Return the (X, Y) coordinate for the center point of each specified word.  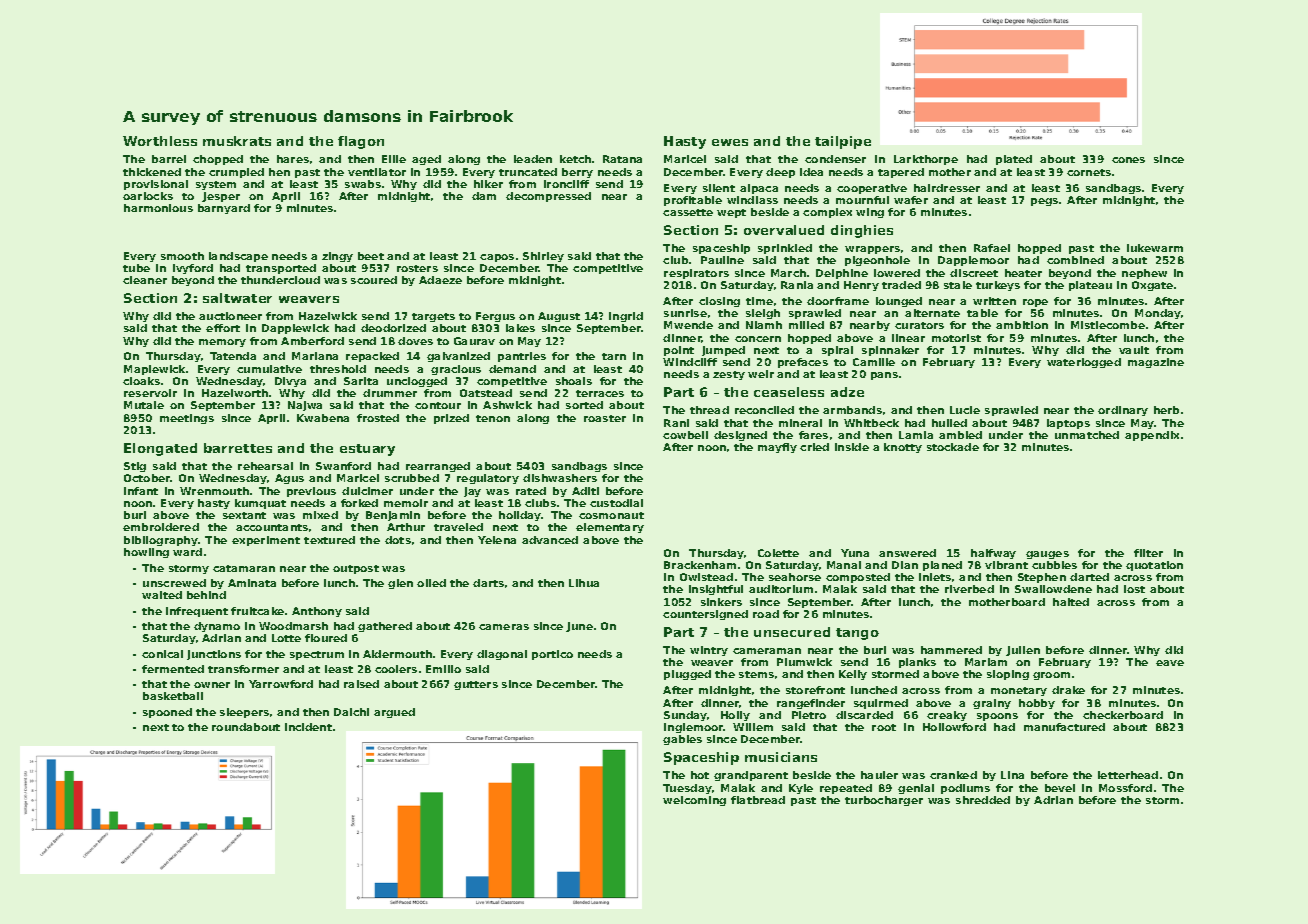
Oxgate (1152, 286)
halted (1071, 602)
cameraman (767, 651)
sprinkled (785, 249)
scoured (374, 280)
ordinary (1123, 411)
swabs (363, 184)
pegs (1044, 202)
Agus (289, 479)
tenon (493, 418)
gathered (385, 627)
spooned (167, 713)
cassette (688, 212)
